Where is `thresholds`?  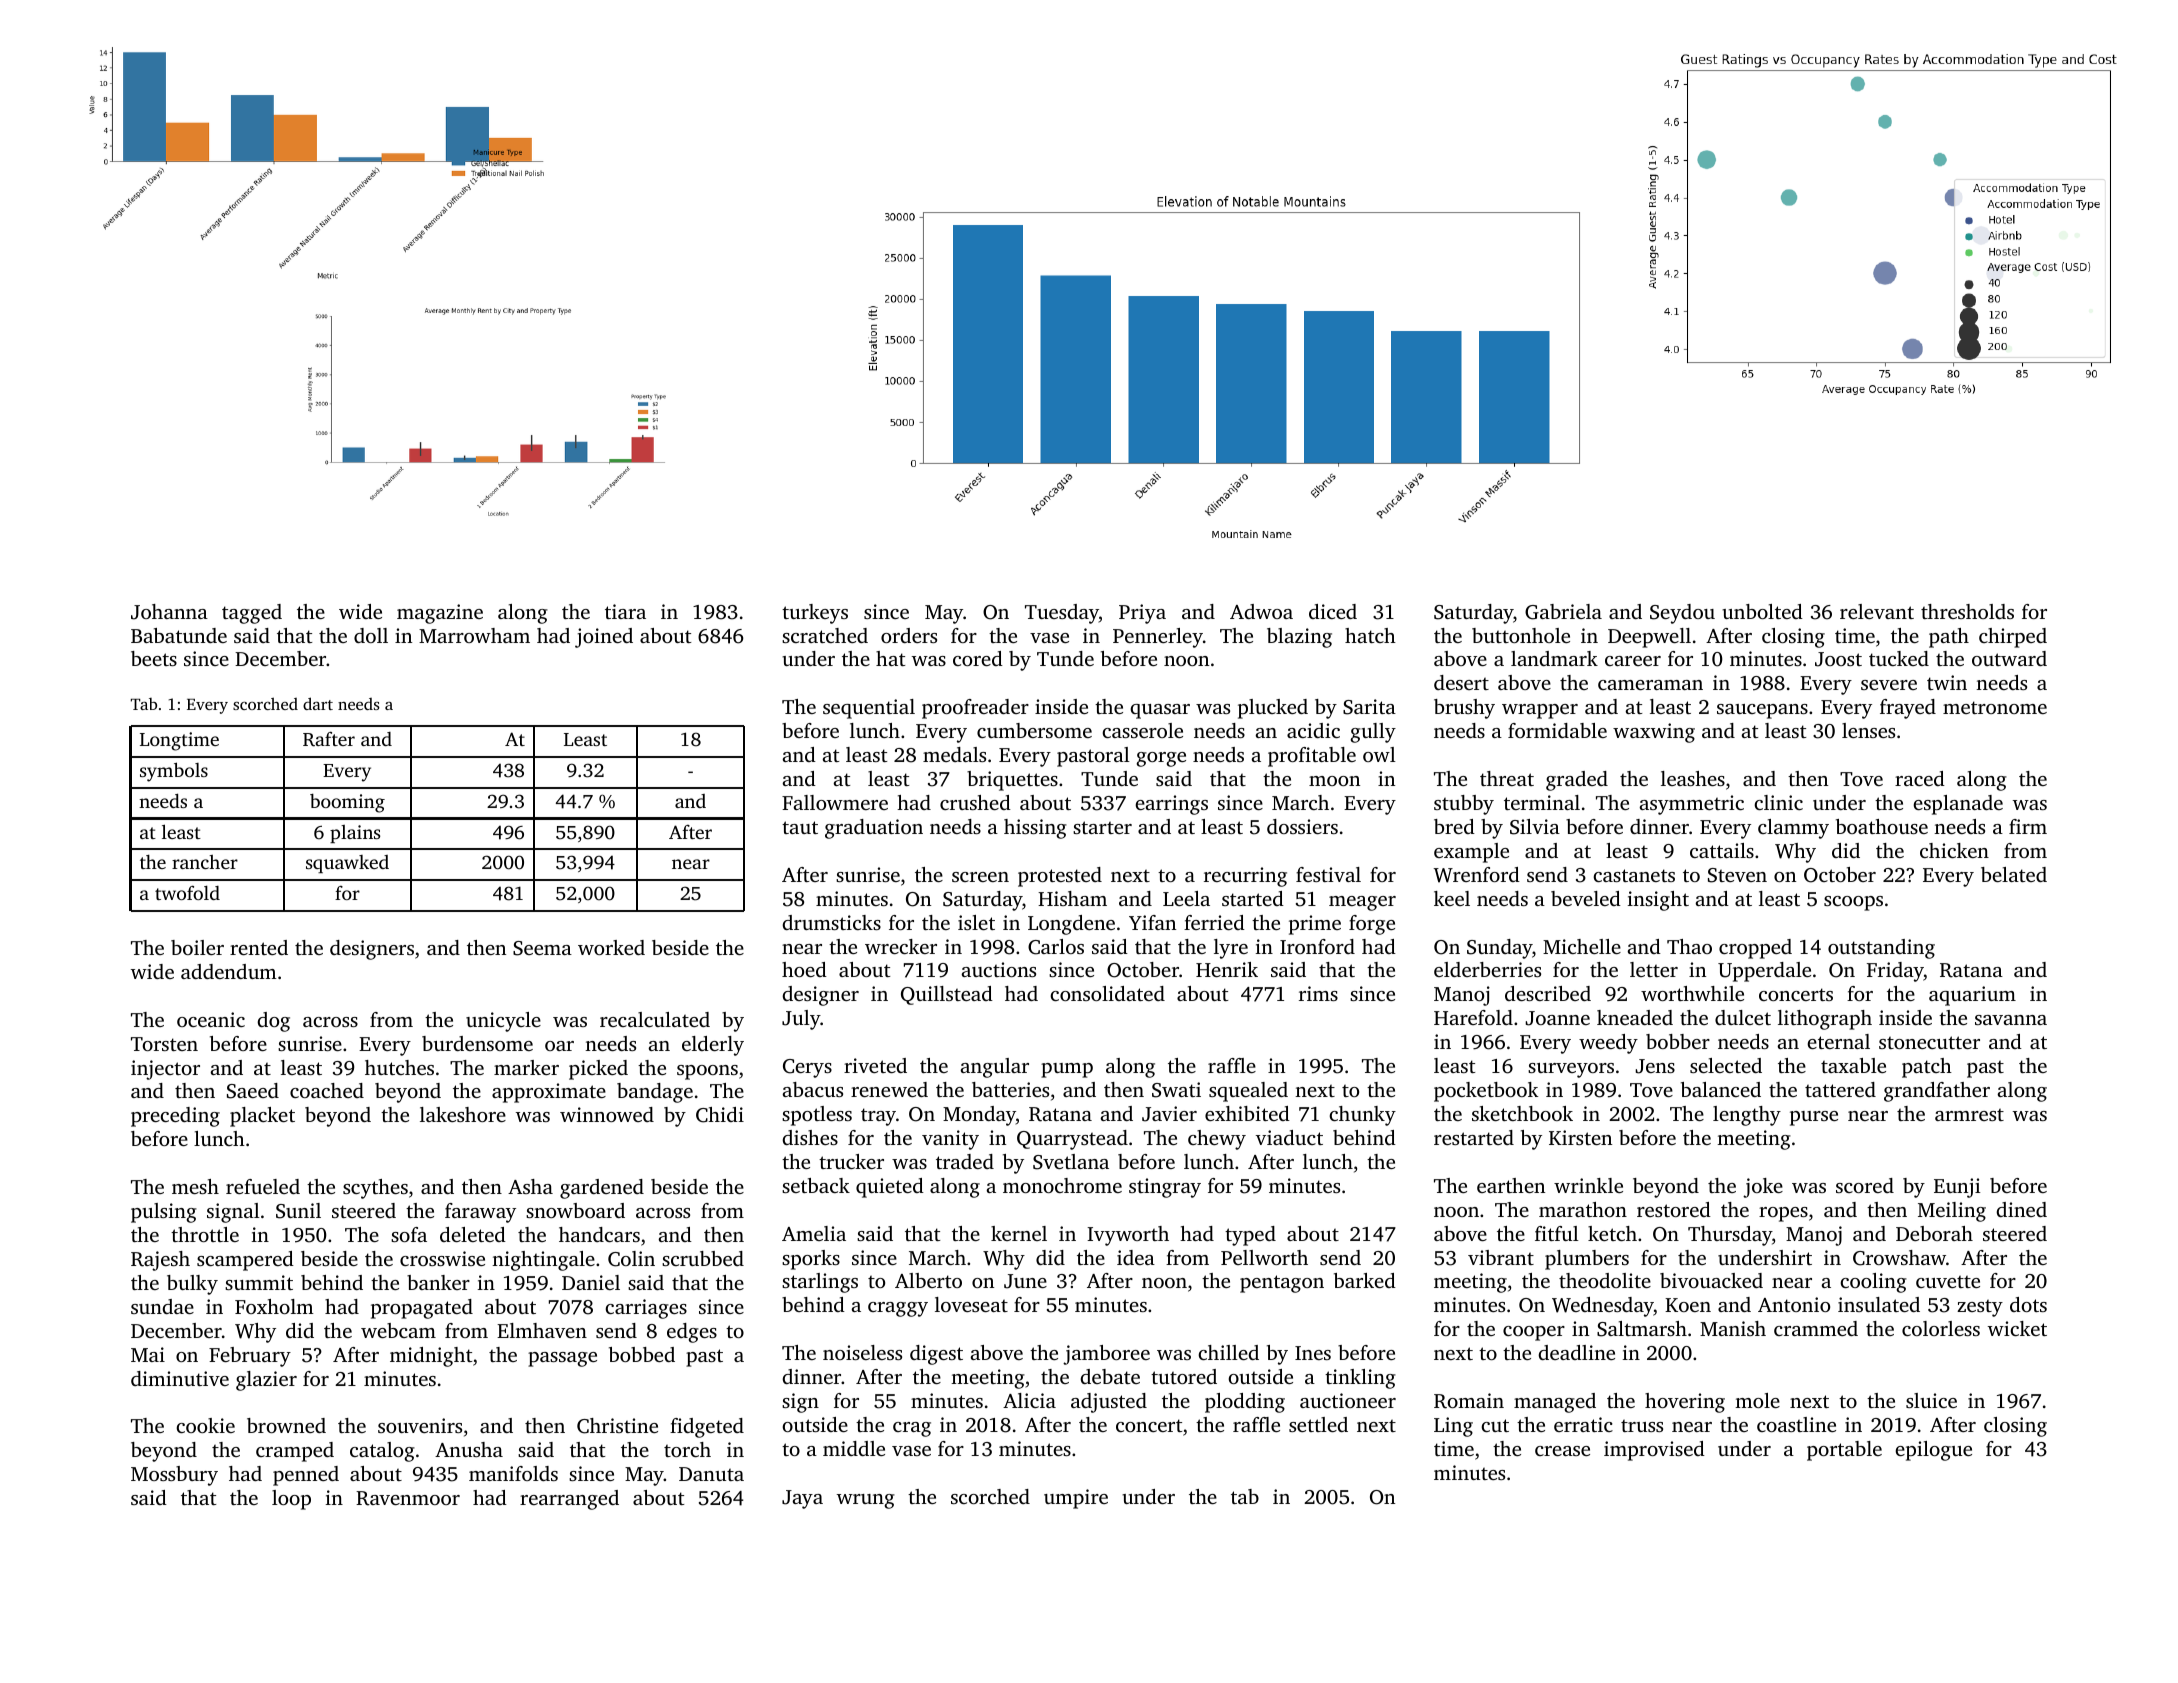 thresholds is located at coordinates (1967, 611).
